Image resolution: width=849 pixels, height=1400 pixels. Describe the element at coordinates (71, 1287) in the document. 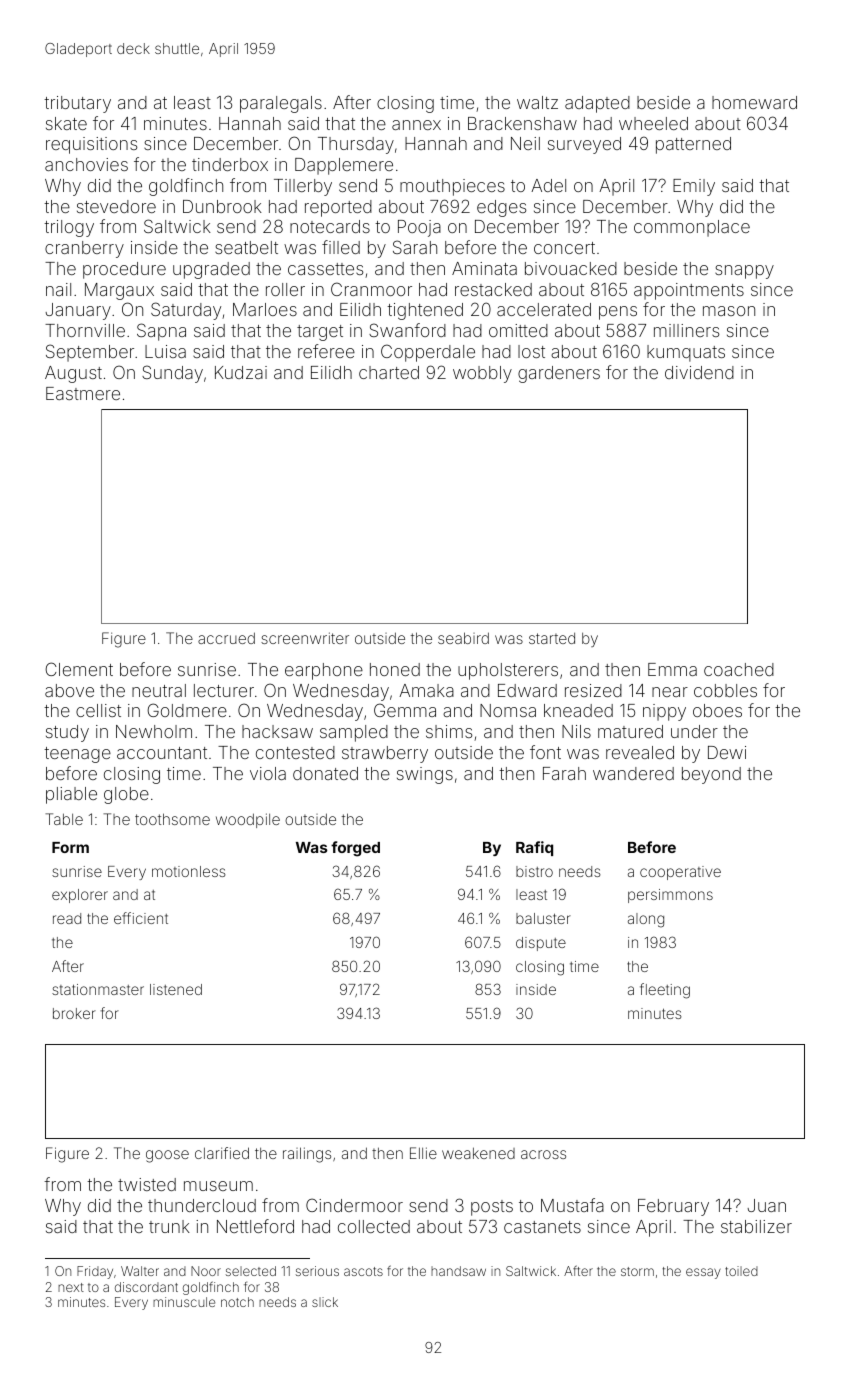

I see `next` at that location.
